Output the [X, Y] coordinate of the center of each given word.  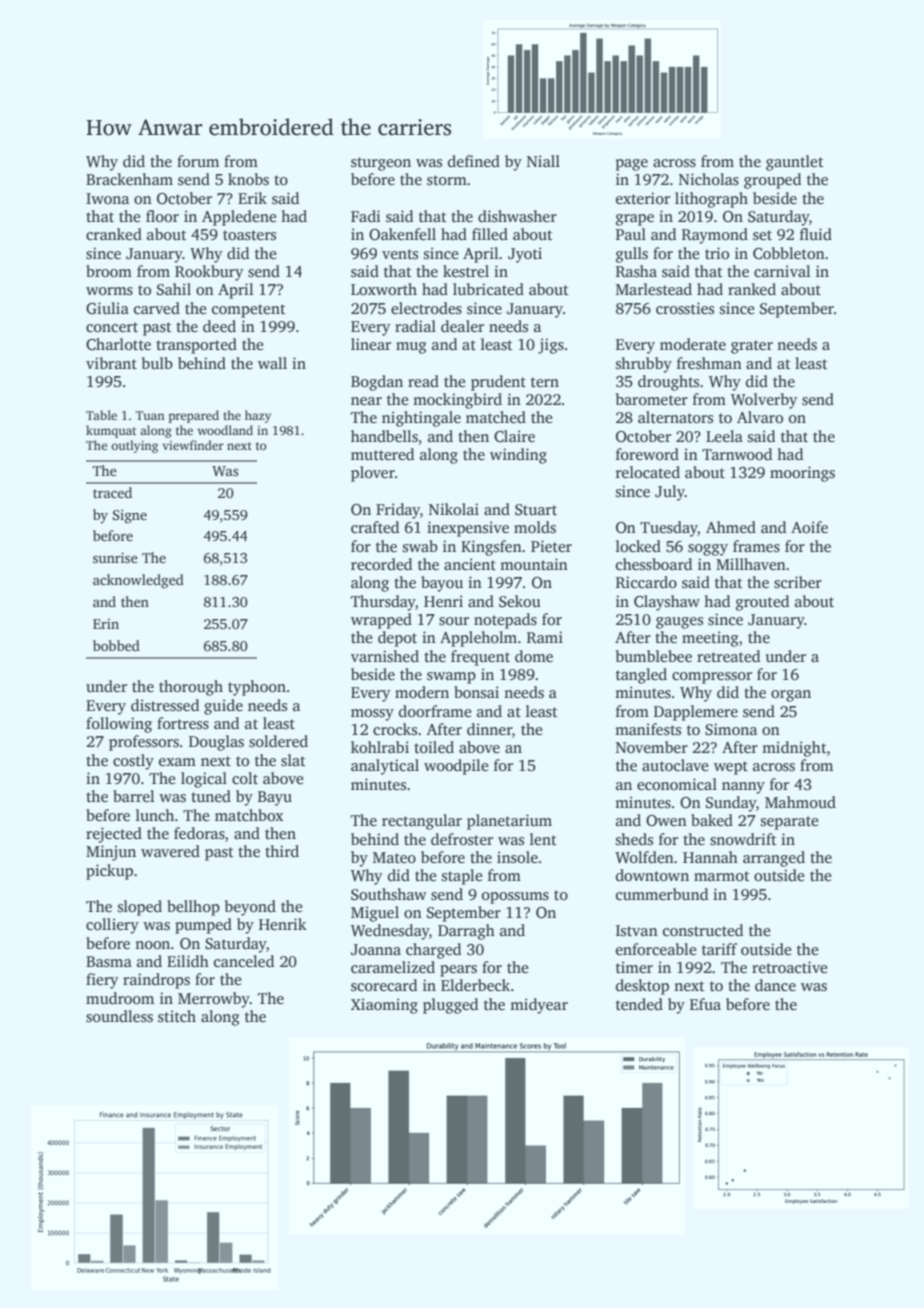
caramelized [393, 967]
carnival [782, 271]
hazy [258, 416]
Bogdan [377, 383]
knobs [248, 179]
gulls [632, 255]
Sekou [520, 601]
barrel [134, 796]
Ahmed [731, 527]
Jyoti [525, 255]
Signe [130, 516]
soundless [119, 1016]
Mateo [394, 857]
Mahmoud [800, 802]
